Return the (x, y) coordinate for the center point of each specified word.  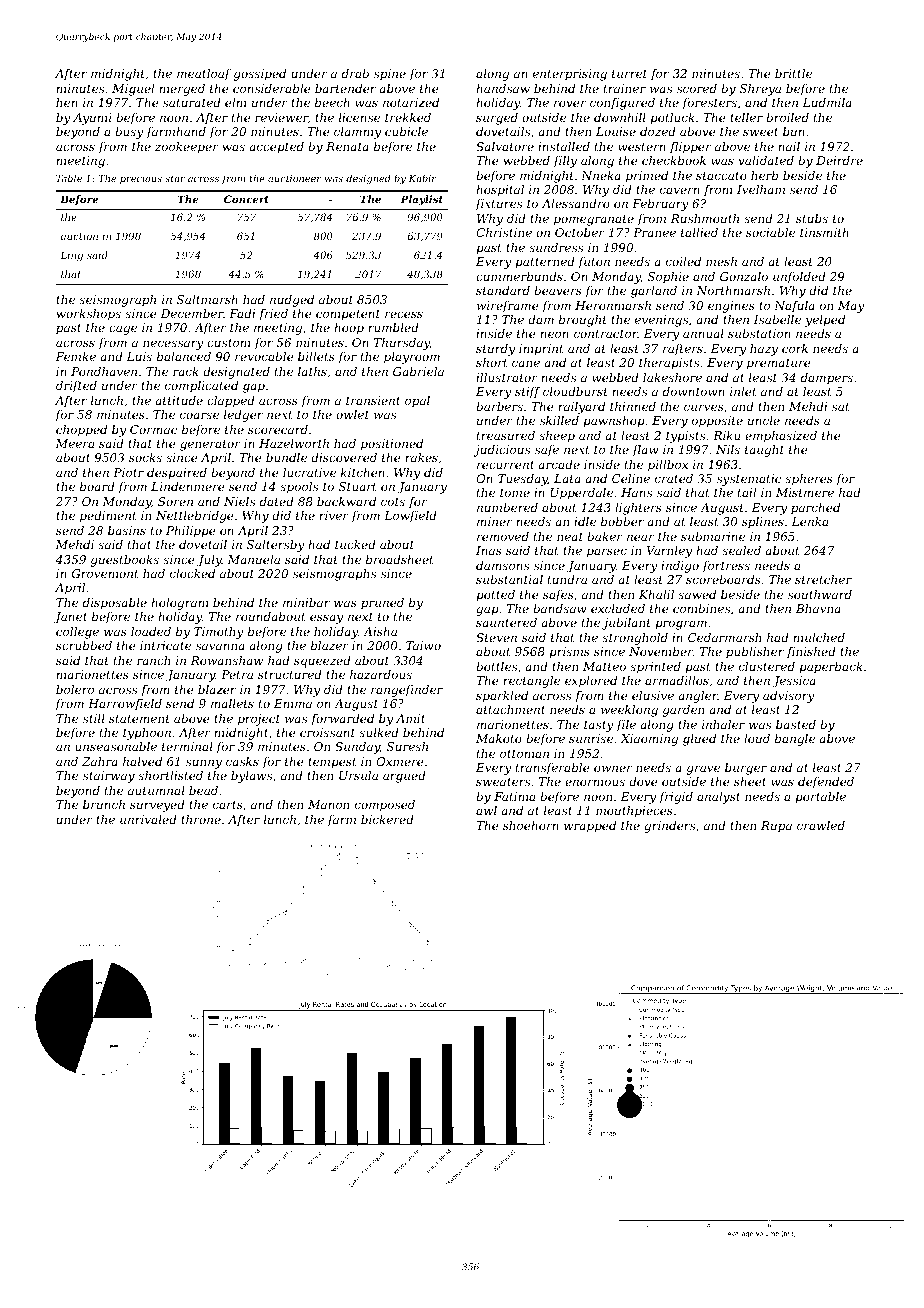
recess (404, 314)
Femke (76, 356)
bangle (795, 740)
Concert (246, 199)
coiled (683, 261)
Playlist (421, 200)
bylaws (251, 777)
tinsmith (824, 232)
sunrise (591, 738)
